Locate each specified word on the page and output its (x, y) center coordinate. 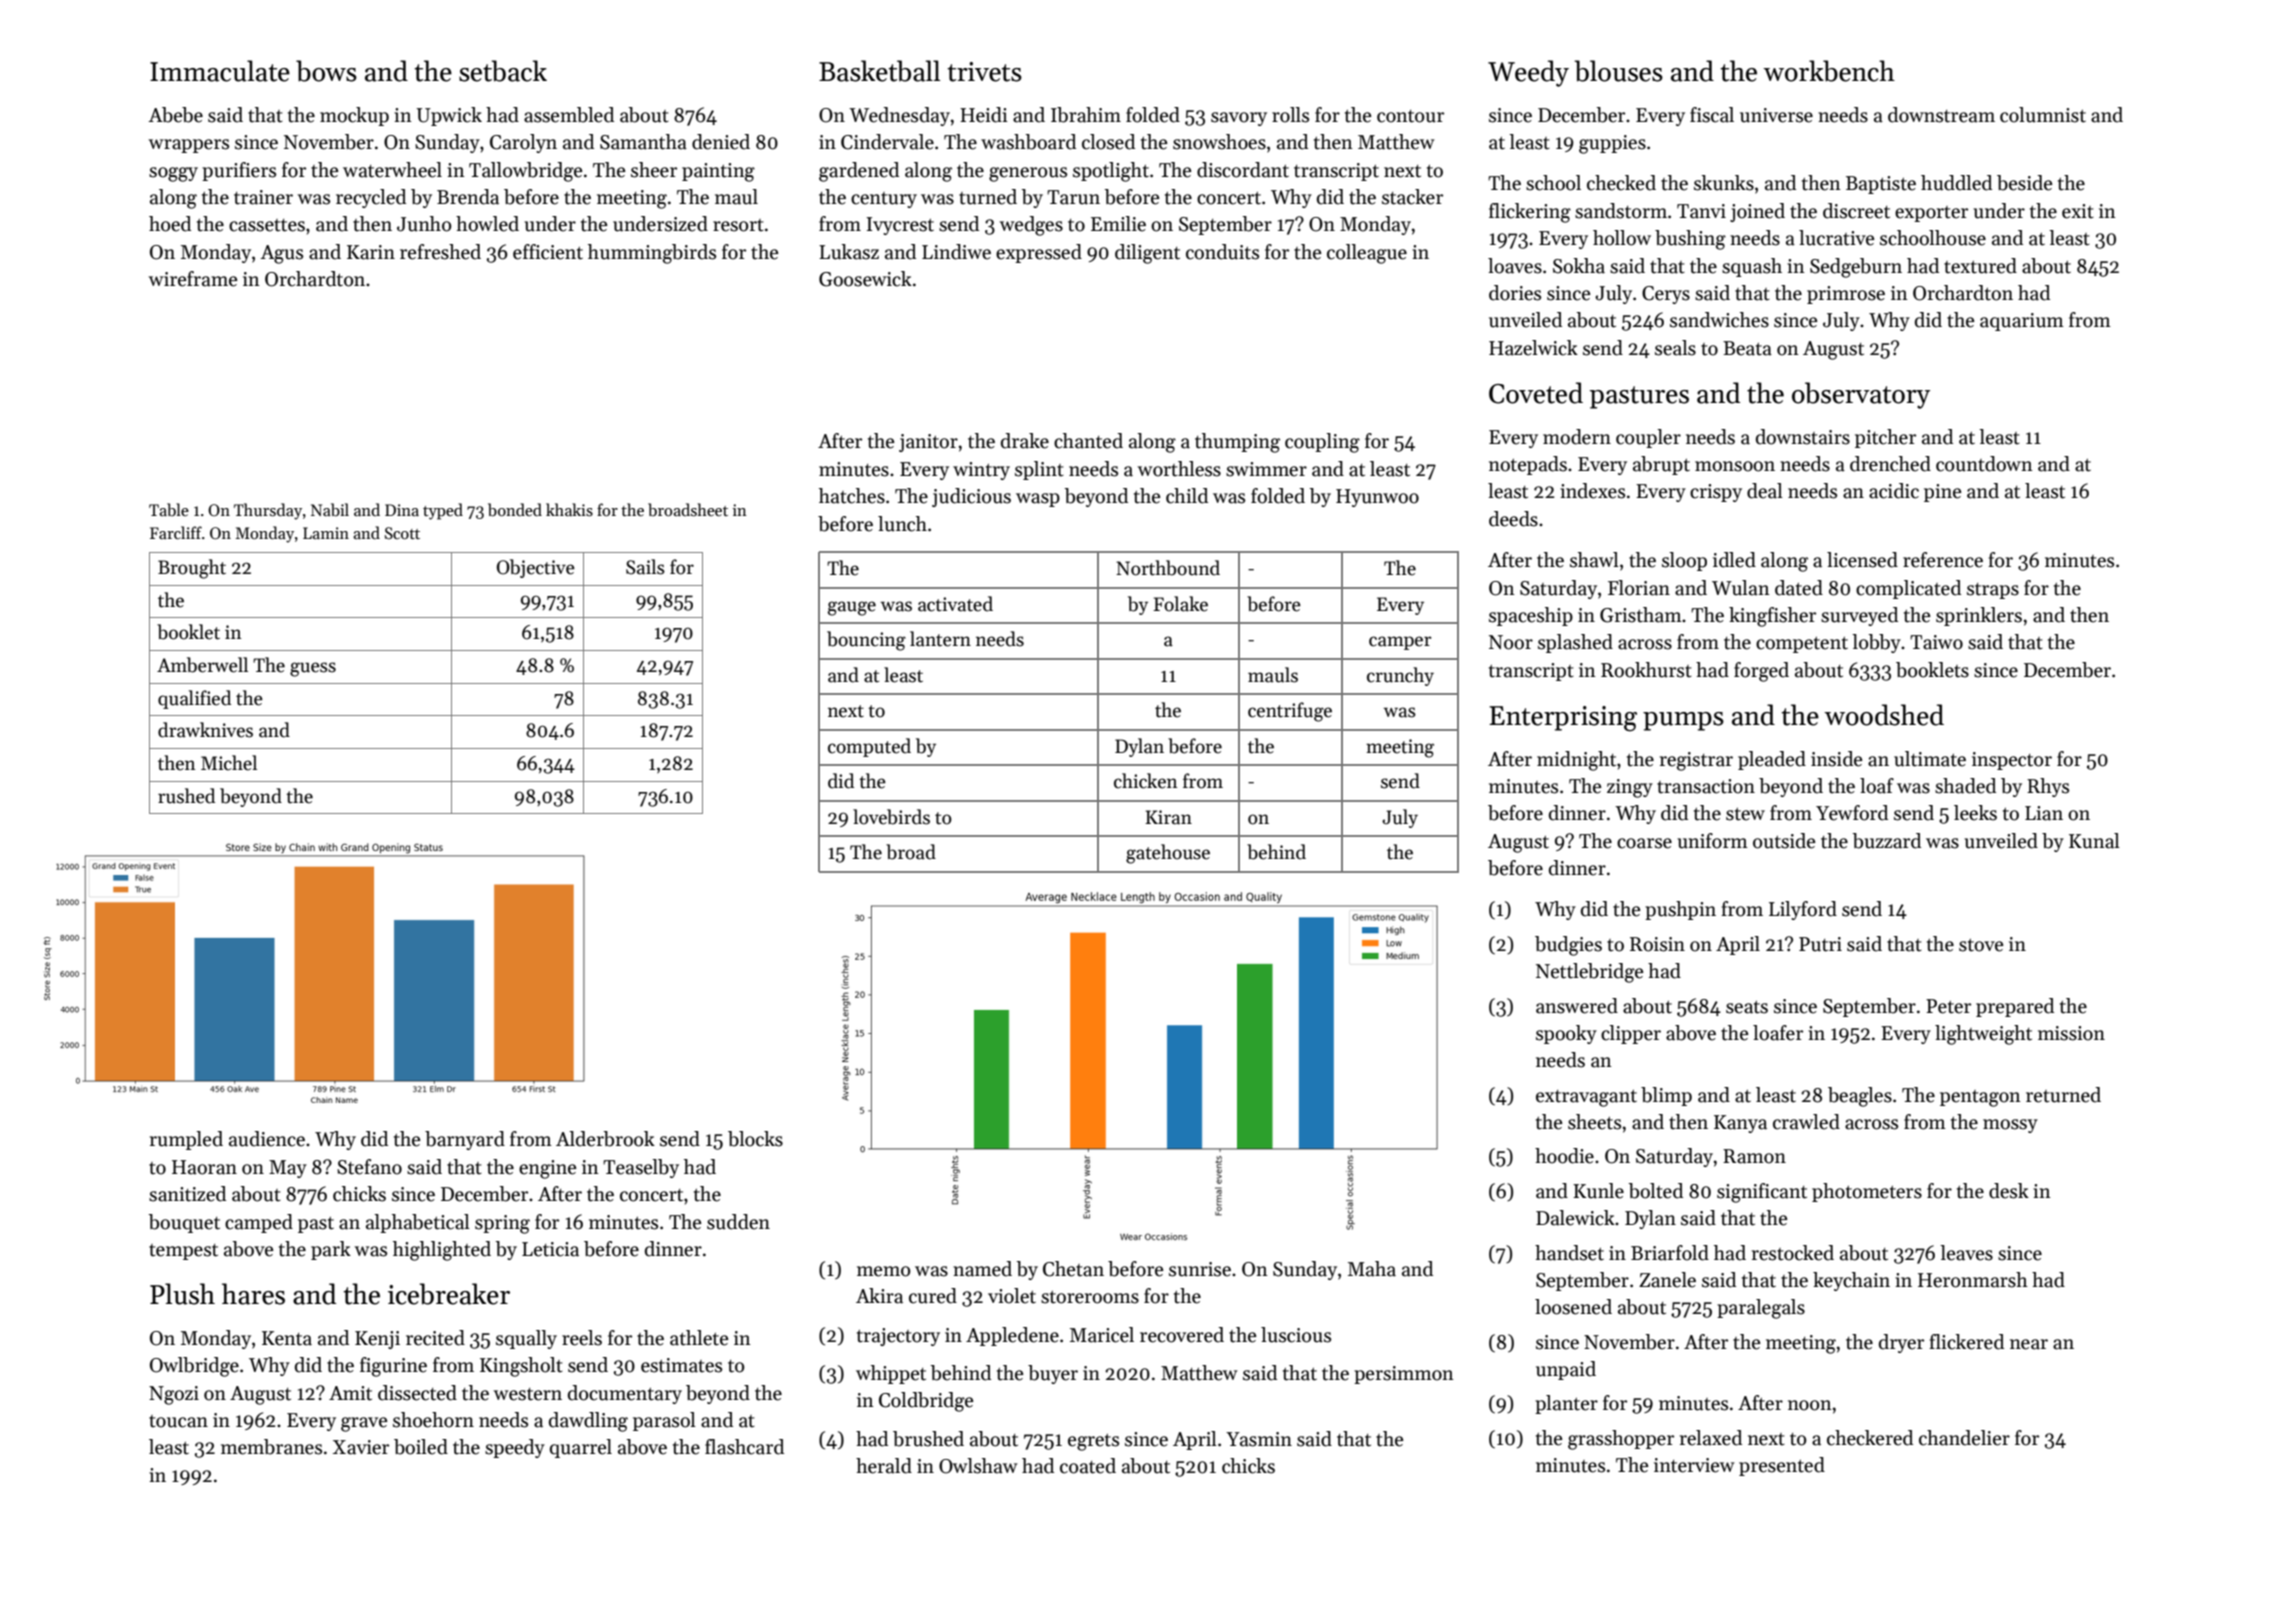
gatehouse (1168, 854)
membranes (271, 1447)
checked (1621, 183)
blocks (755, 1139)
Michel (229, 763)
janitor (928, 443)
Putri (1820, 944)
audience (267, 1139)
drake (1025, 441)
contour (1410, 116)
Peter (1948, 1006)
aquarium (2022, 322)
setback (503, 71)
